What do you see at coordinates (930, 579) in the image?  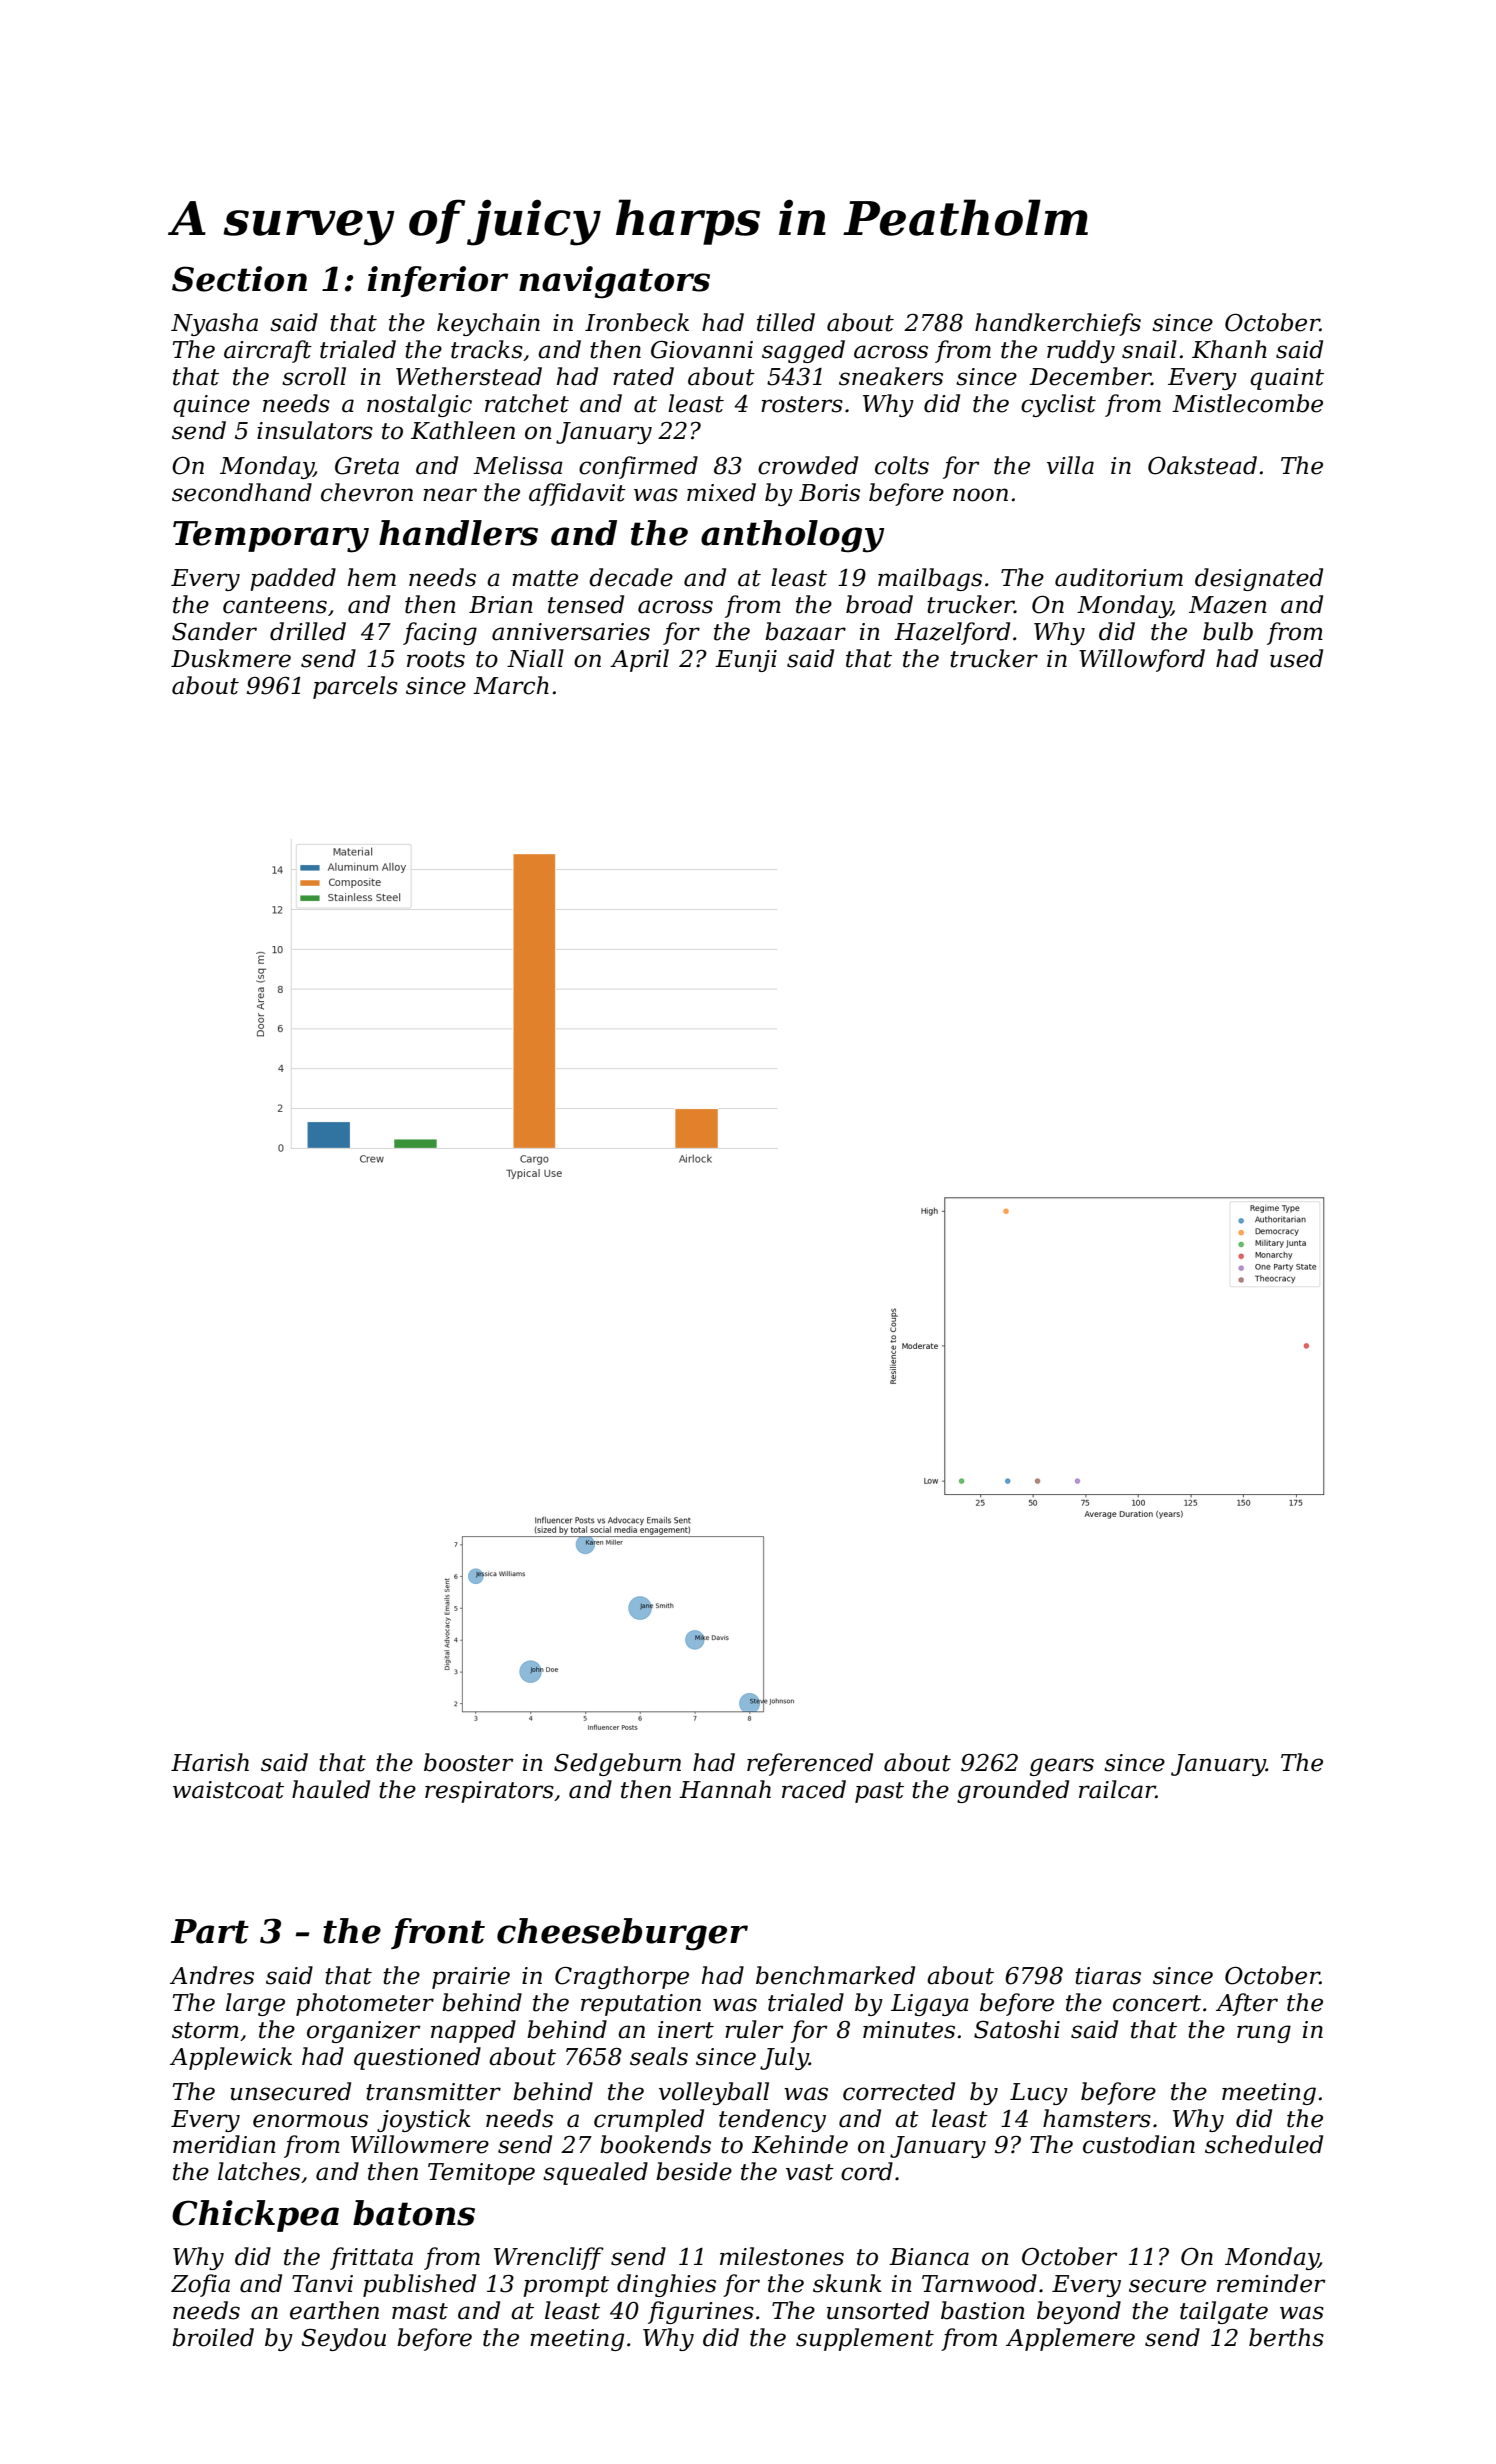 I see `mailbags` at bounding box center [930, 579].
